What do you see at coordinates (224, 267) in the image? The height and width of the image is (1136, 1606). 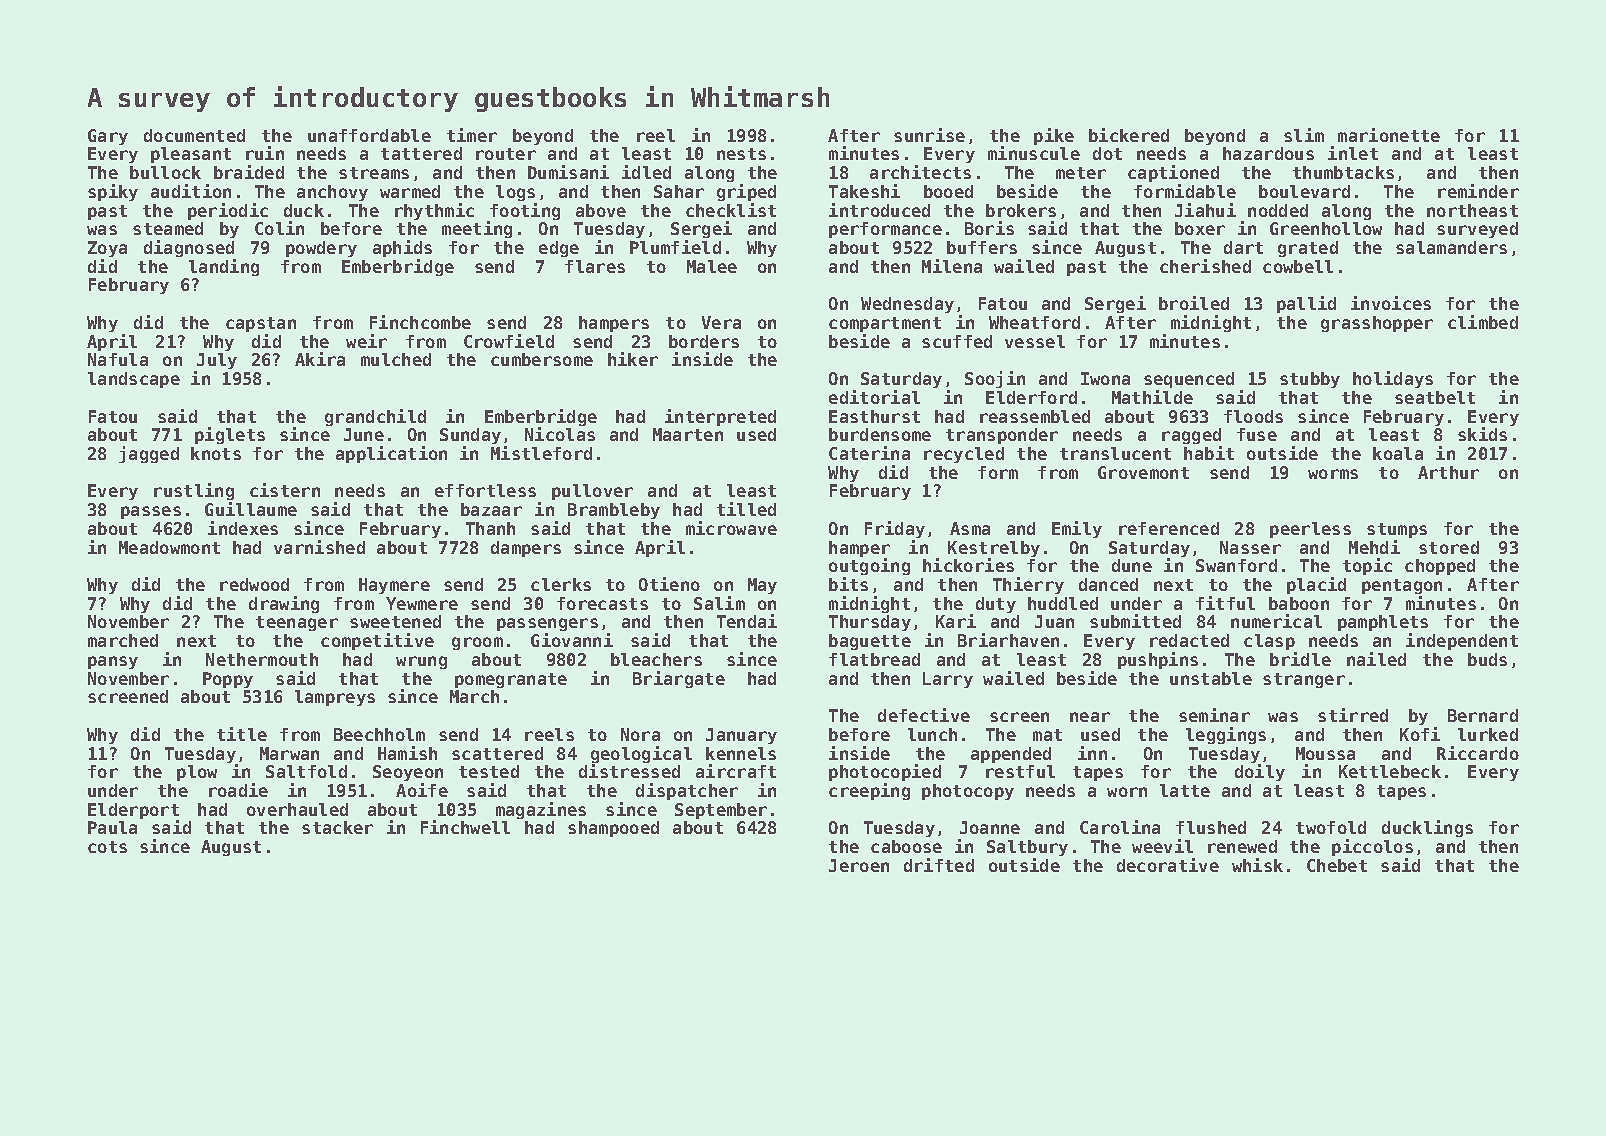 I see `landing` at bounding box center [224, 267].
